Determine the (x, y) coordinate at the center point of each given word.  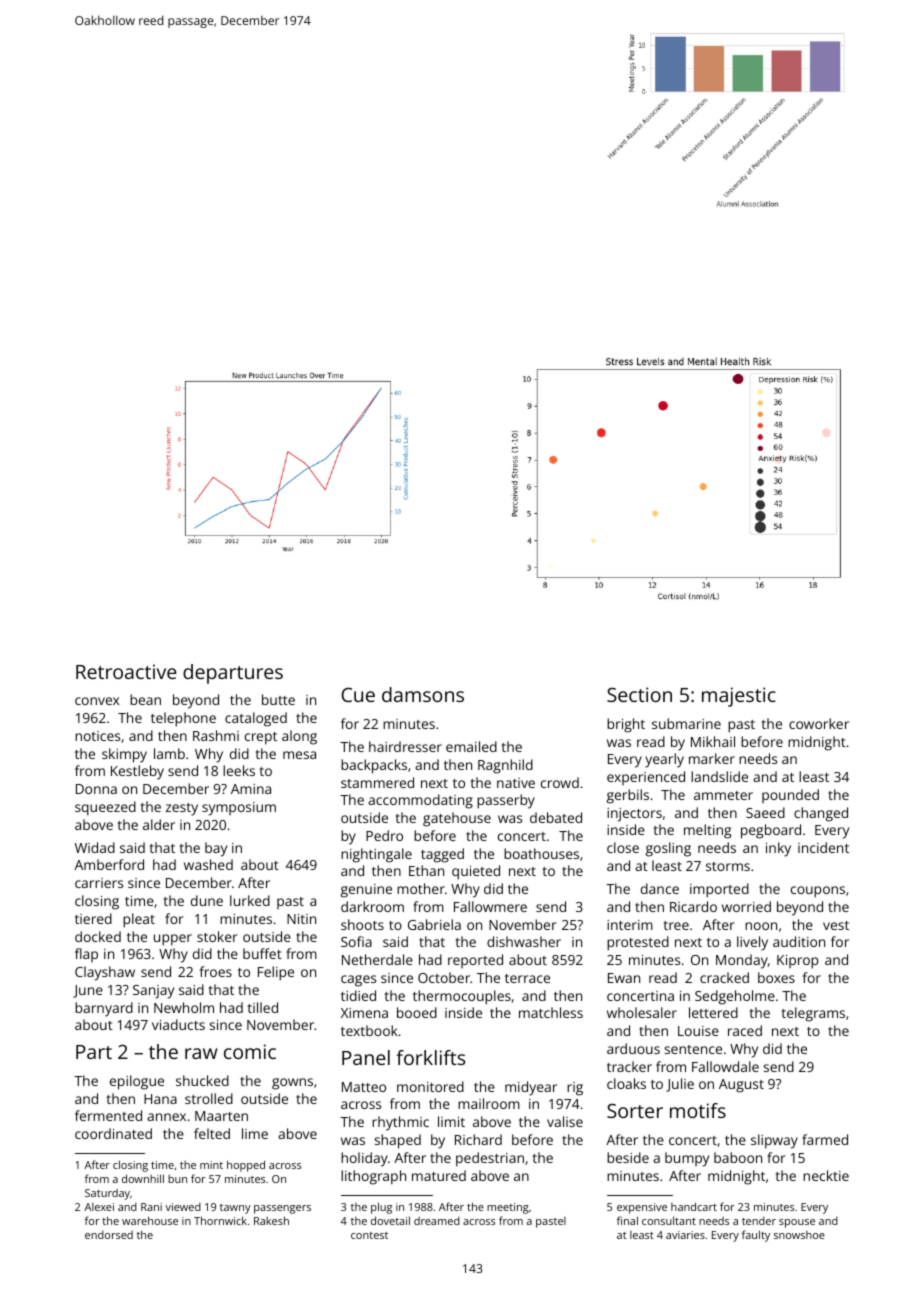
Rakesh (271, 1220)
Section (639, 694)
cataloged (256, 719)
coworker (819, 723)
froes (216, 971)
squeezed (105, 808)
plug (381, 1208)
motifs (698, 1110)
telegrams (813, 1014)
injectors (634, 815)
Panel (366, 1057)
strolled (209, 1098)
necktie (826, 1175)
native (516, 783)
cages (358, 981)
